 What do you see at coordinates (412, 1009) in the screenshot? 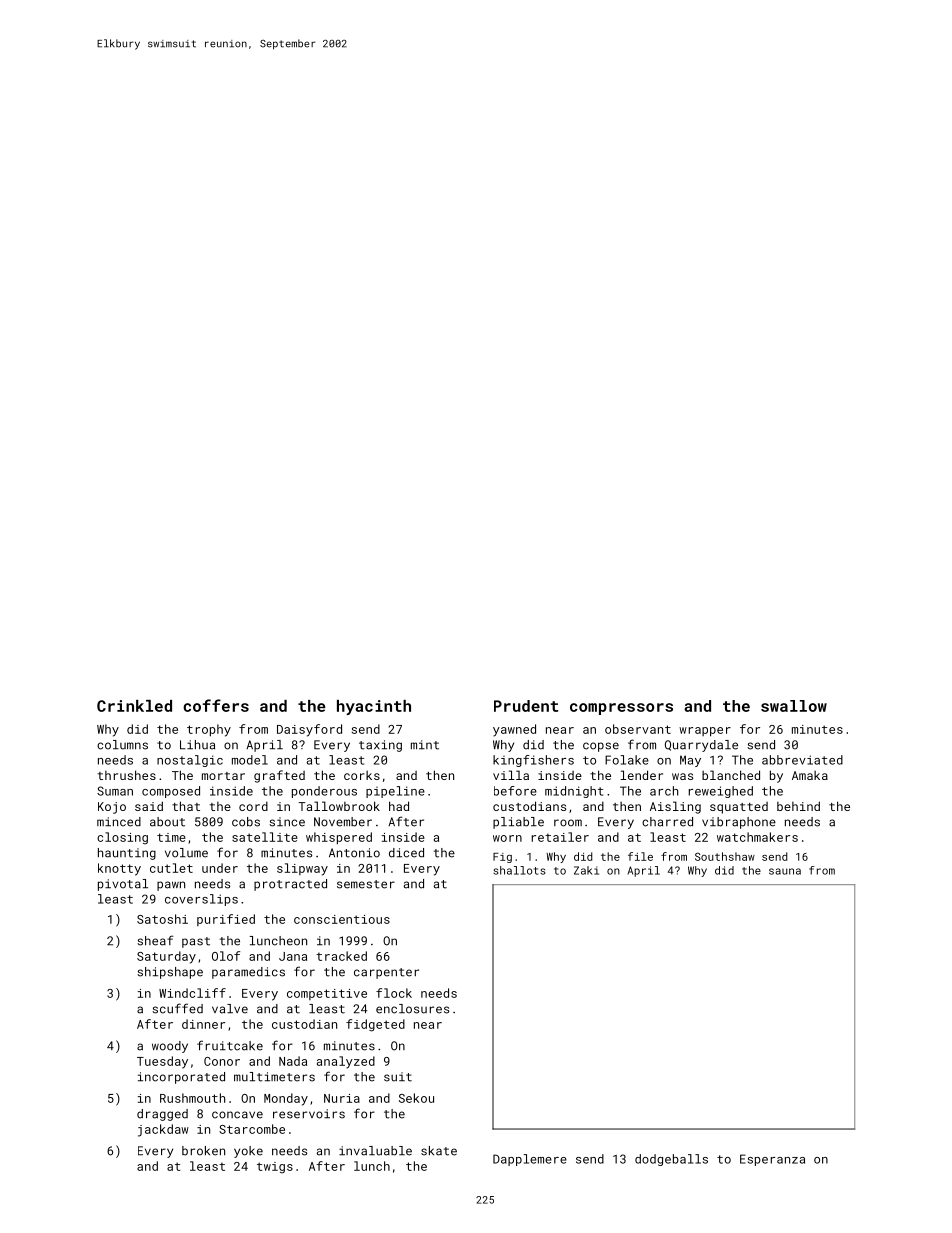
I see `enclosures` at bounding box center [412, 1009].
